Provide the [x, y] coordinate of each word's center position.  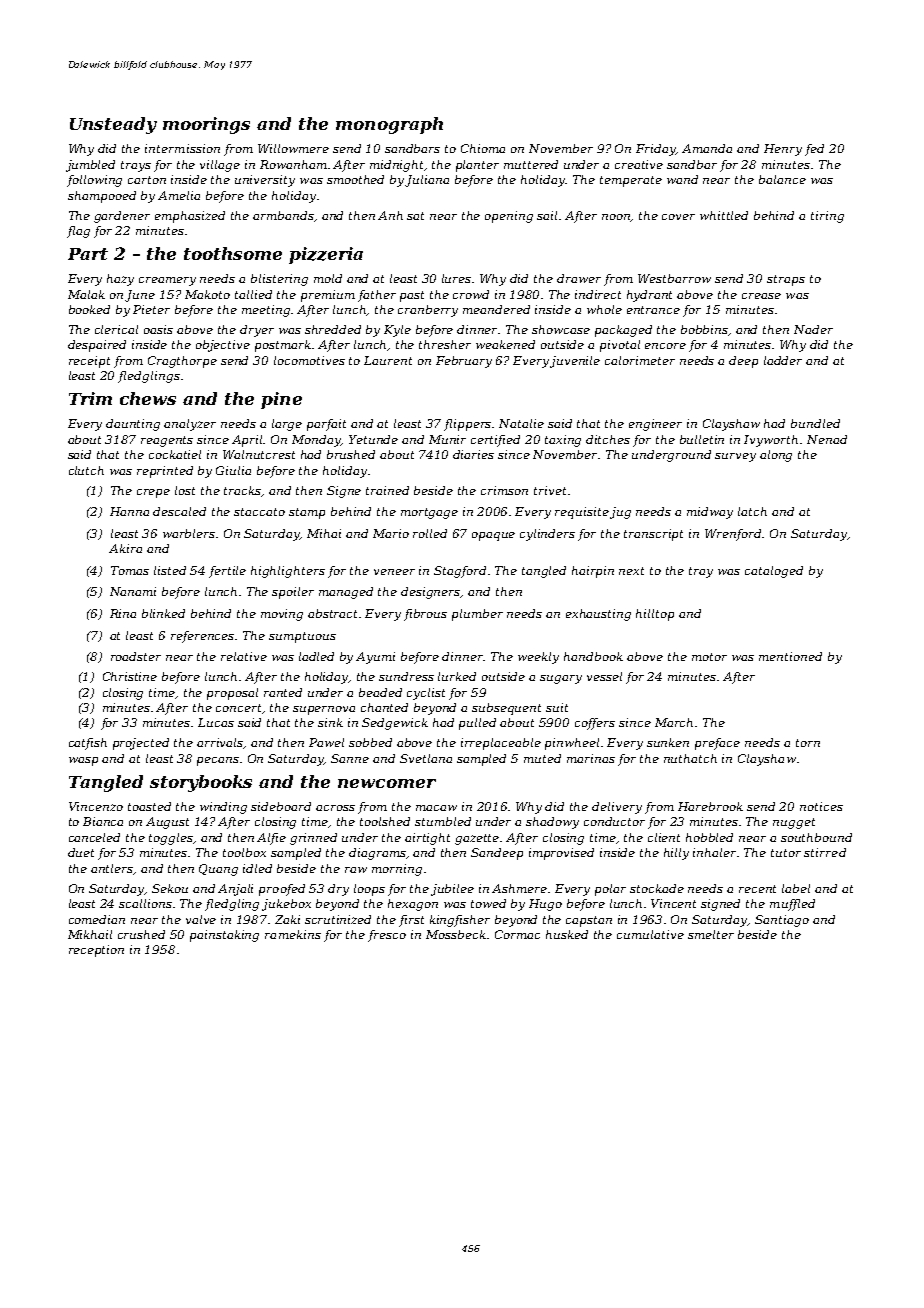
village [220, 166]
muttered [531, 164]
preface [717, 744]
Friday [656, 150]
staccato [259, 512]
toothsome [233, 253]
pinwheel [572, 744]
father [377, 296]
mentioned [790, 656]
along [776, 456]
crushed [141, 934]
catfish [88, 744]
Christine [130, 676]
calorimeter [640, 360]
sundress [406, 676]
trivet [550, 490]
